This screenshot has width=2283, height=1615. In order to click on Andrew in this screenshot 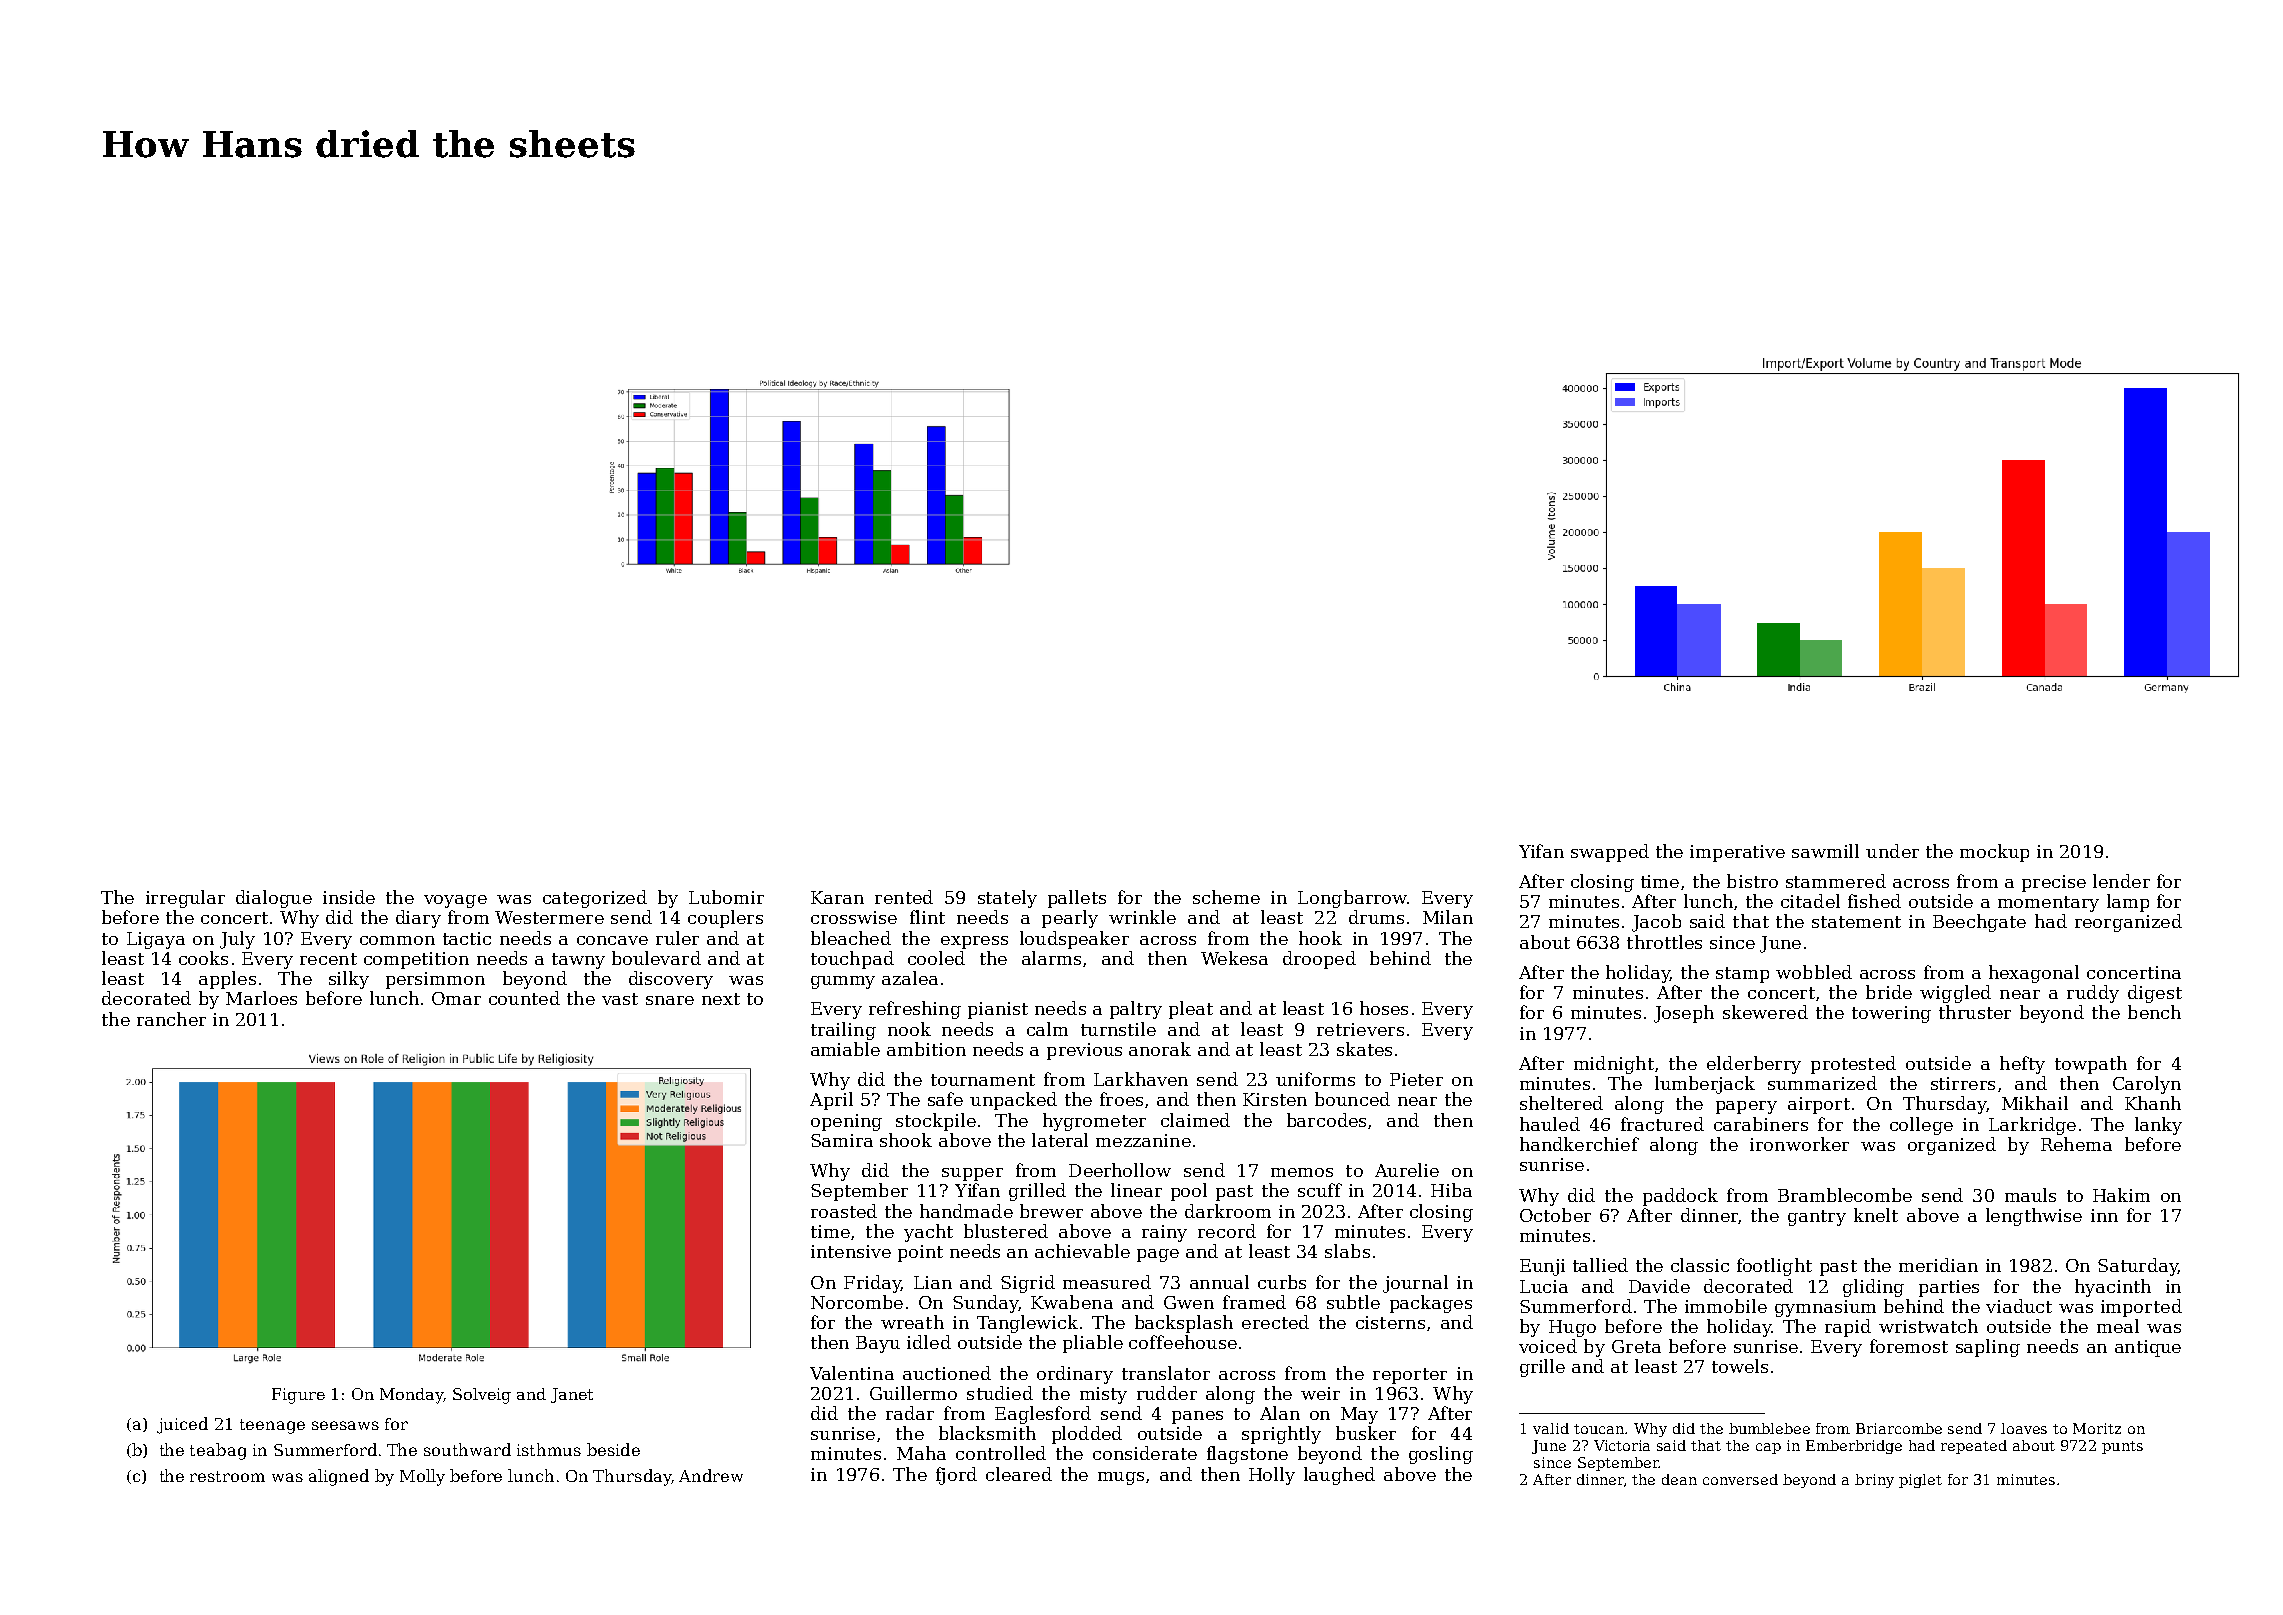, I will do `click(711, 1475)`.
